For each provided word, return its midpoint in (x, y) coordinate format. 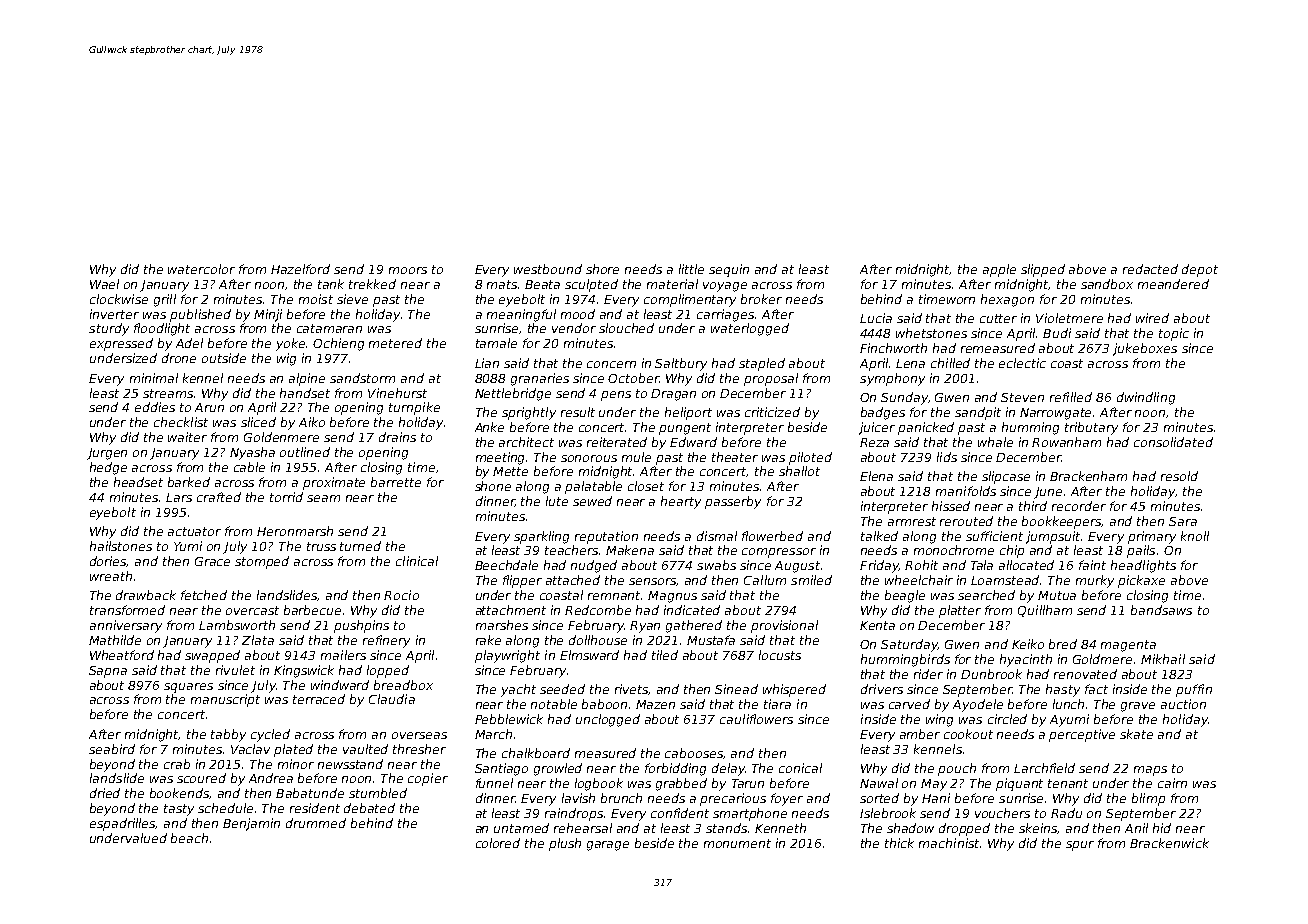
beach (189, 838)
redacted (1150, 269)
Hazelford (300, 269)
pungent (685, 429)
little (691, 269)
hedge (108, 468)
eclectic (1022, 363)
